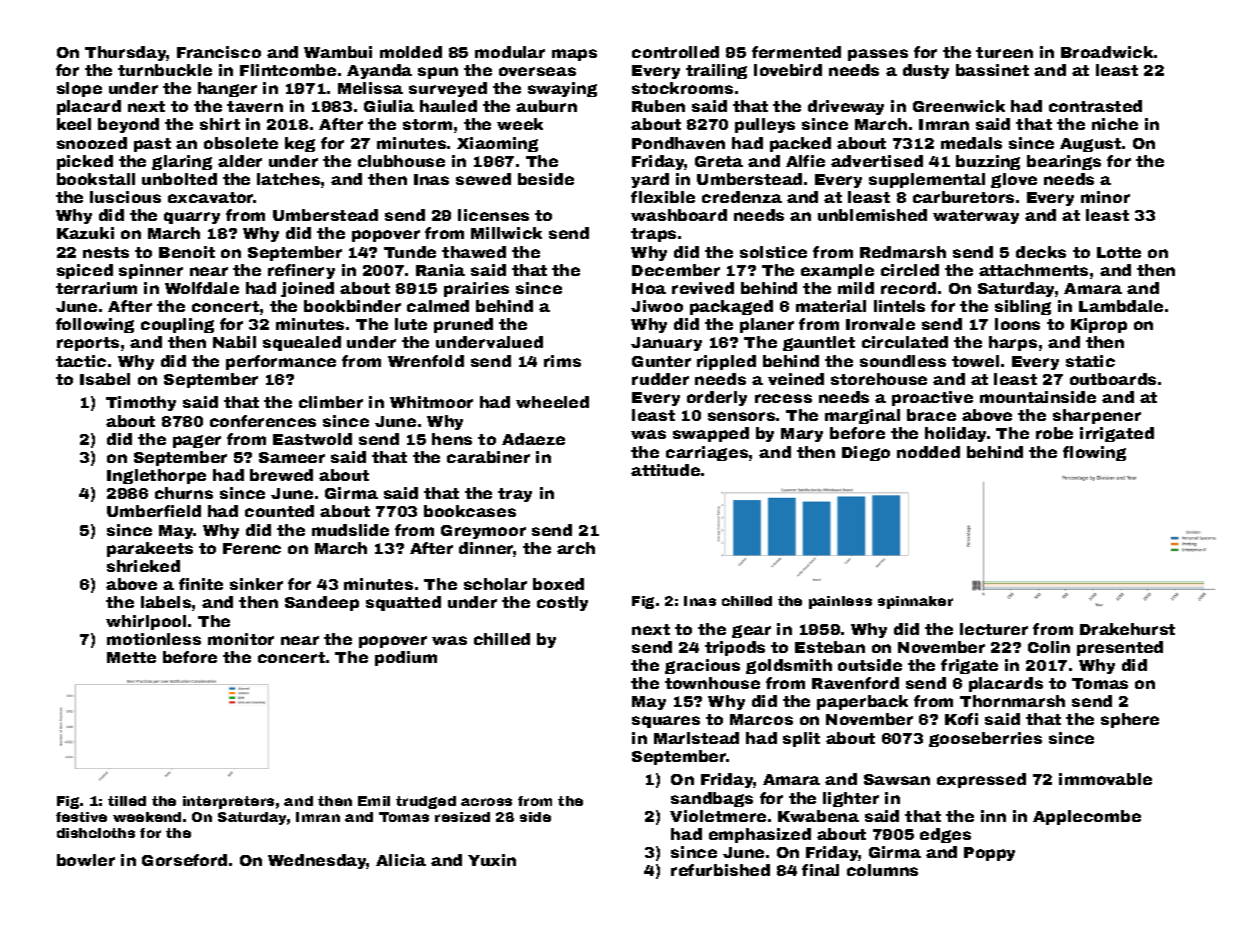 The width and height of the image is (1233, 952). Describe the element at coordinates (878, 55) in the image. I see `passes` at that location.
